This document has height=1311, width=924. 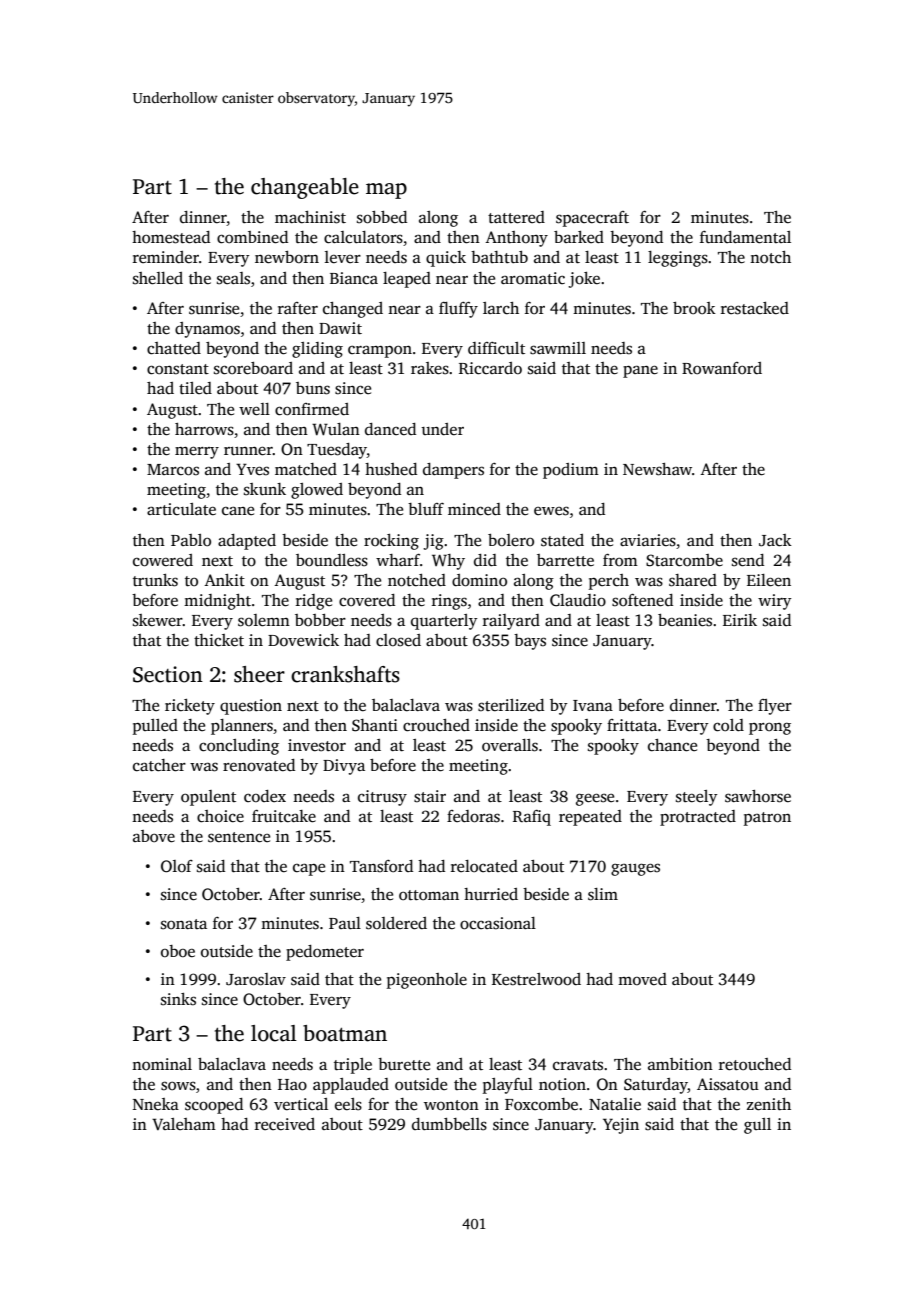 What do you see at coordinates (603, 894) in the document?
I see `slim` at bounding box center [603, 894].
